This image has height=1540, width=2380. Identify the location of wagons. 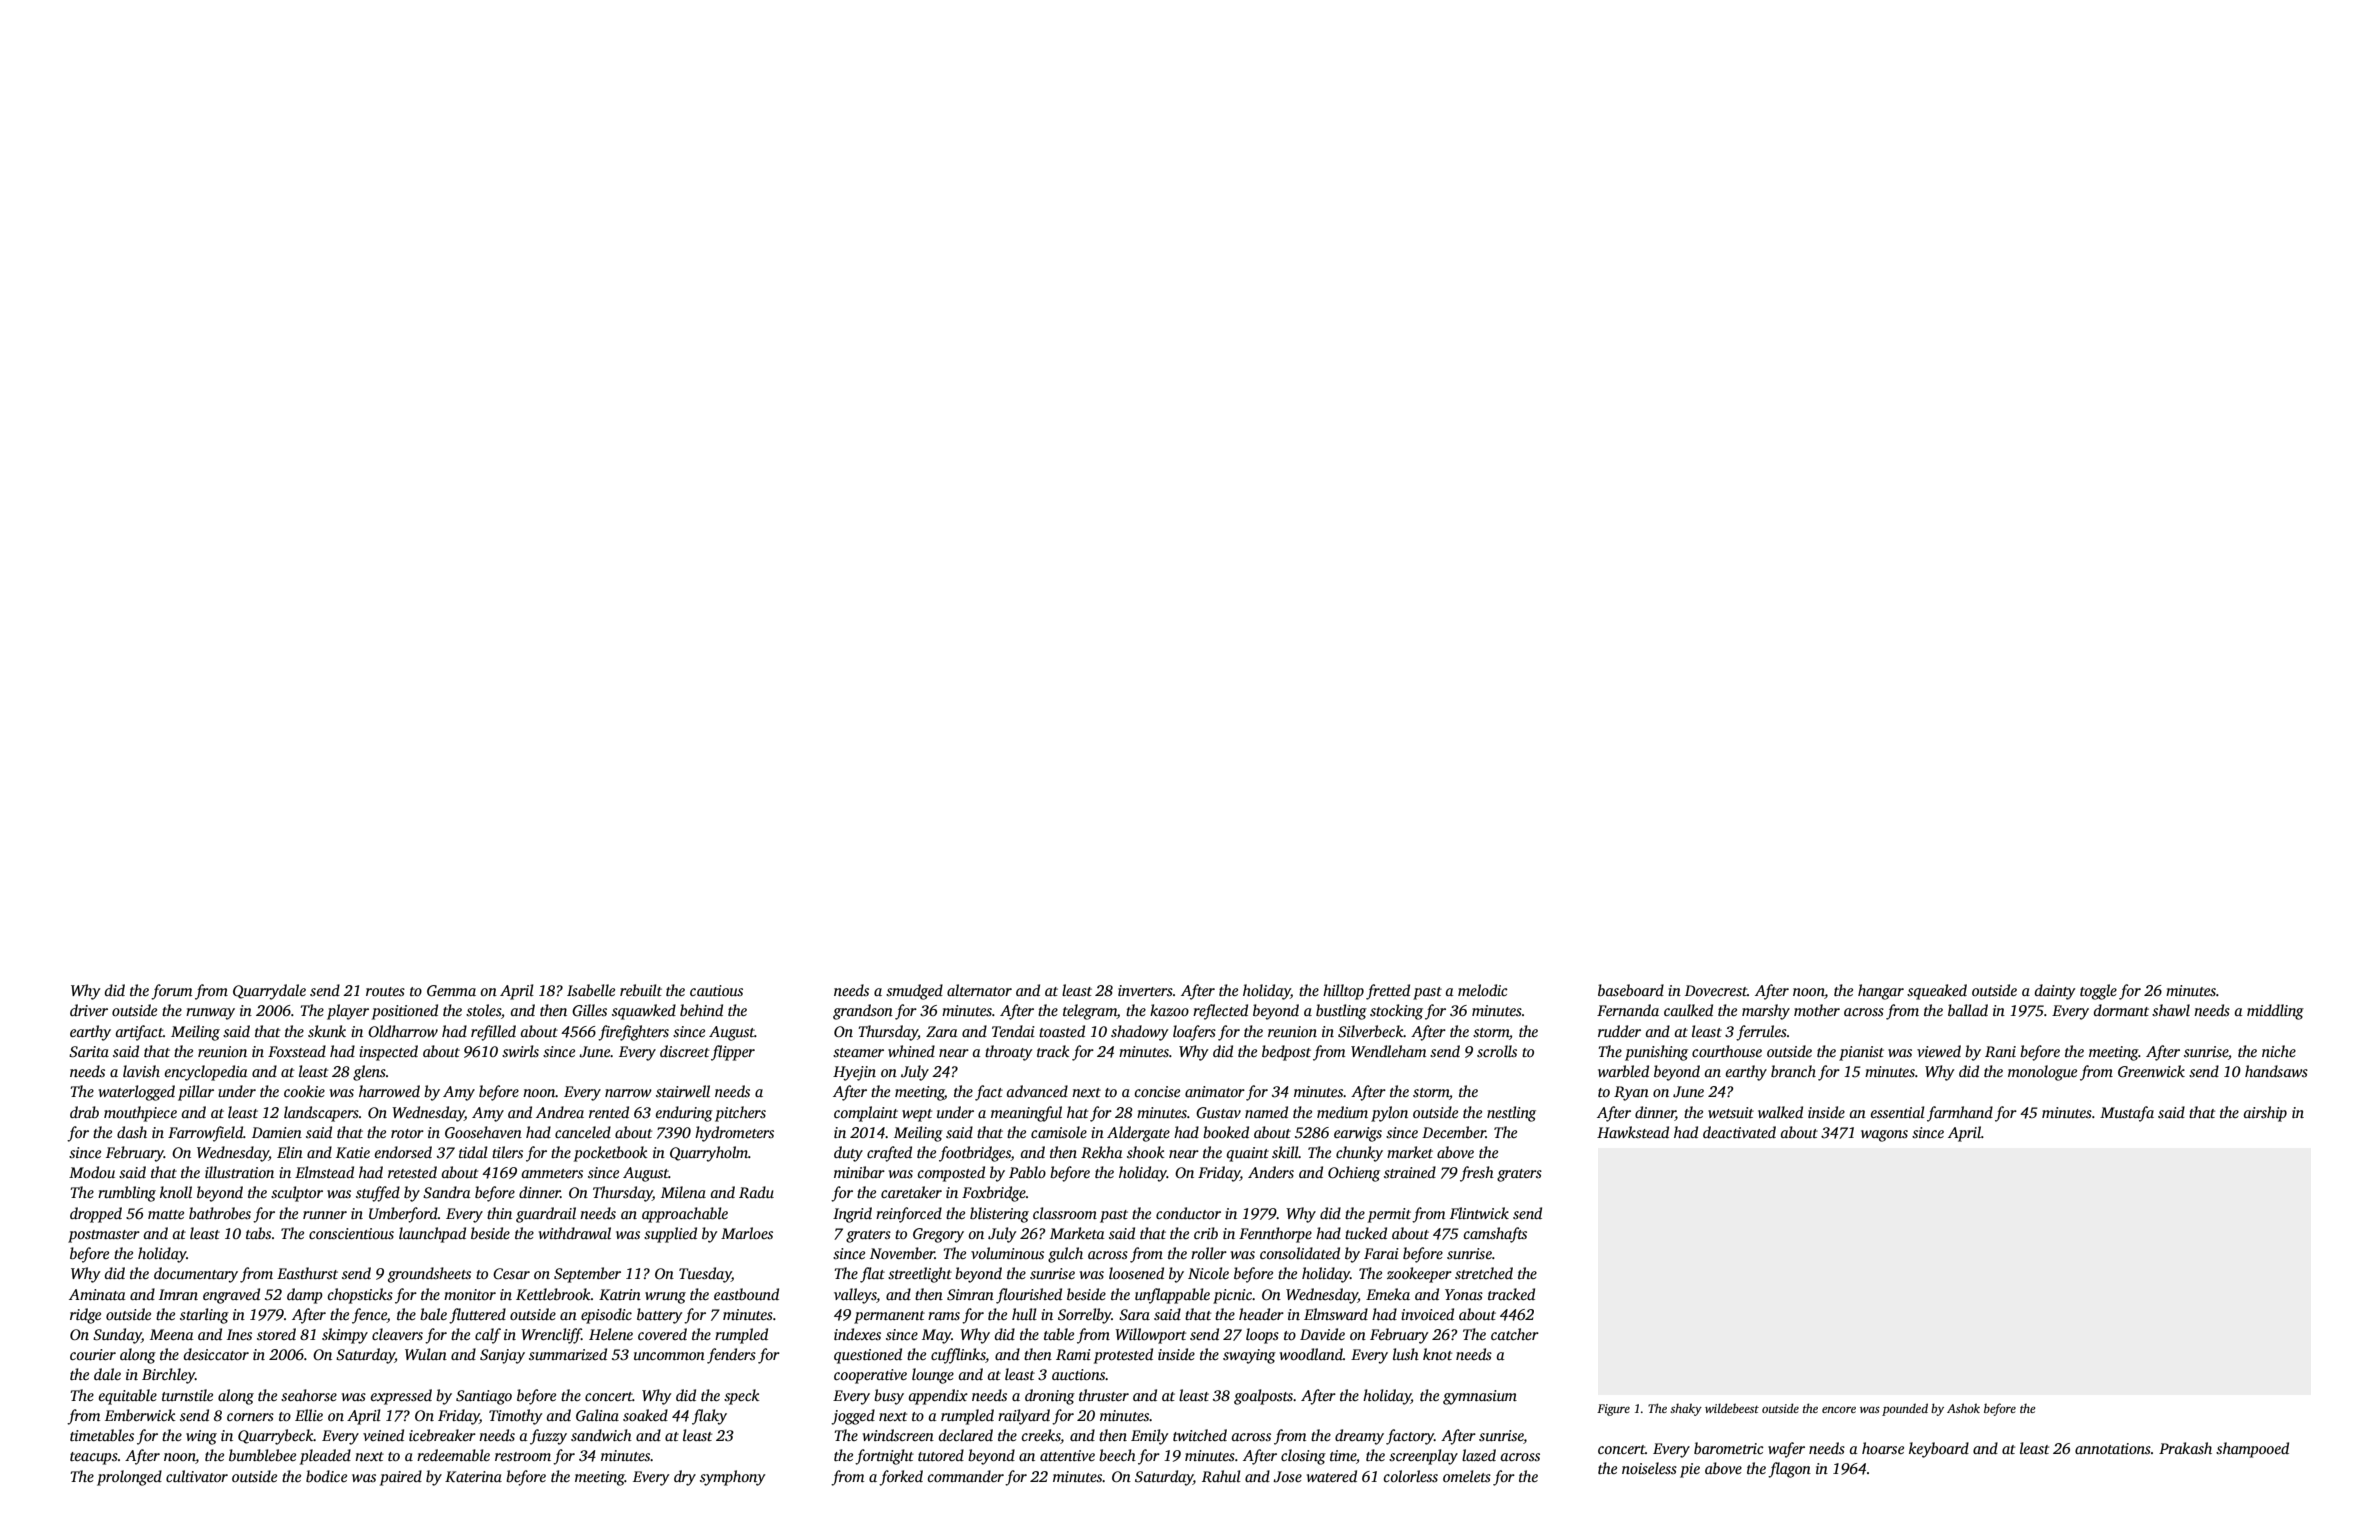
(1884, 1136).
